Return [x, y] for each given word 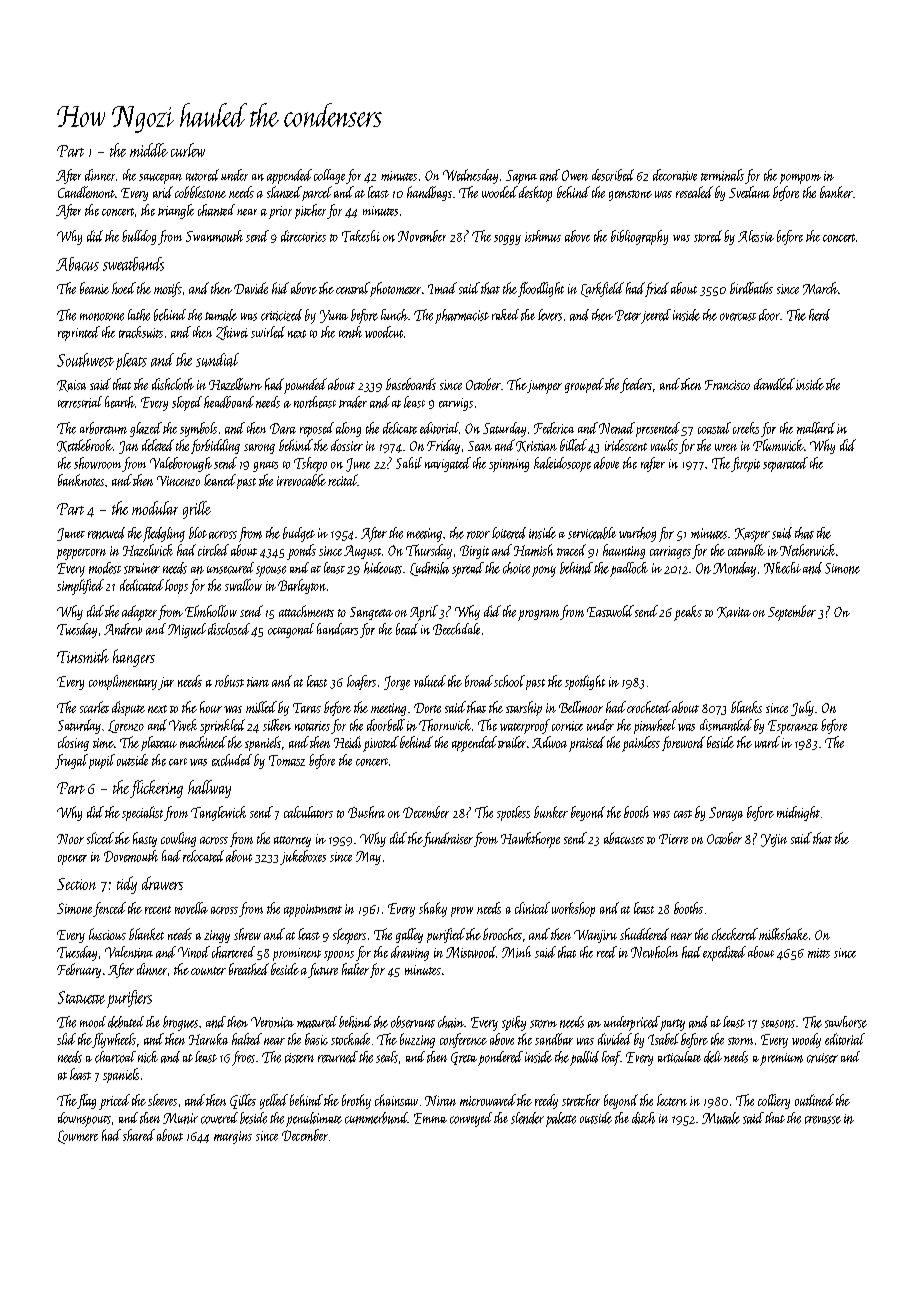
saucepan [160, 179]
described [613, 175]
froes [243, 1058]
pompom [800, 179]
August [362, 552]
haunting [624, 551]
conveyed [471, 1119]
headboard [229, 402]
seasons [778, 1024]
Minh [516, 952]
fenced [109, 909]
